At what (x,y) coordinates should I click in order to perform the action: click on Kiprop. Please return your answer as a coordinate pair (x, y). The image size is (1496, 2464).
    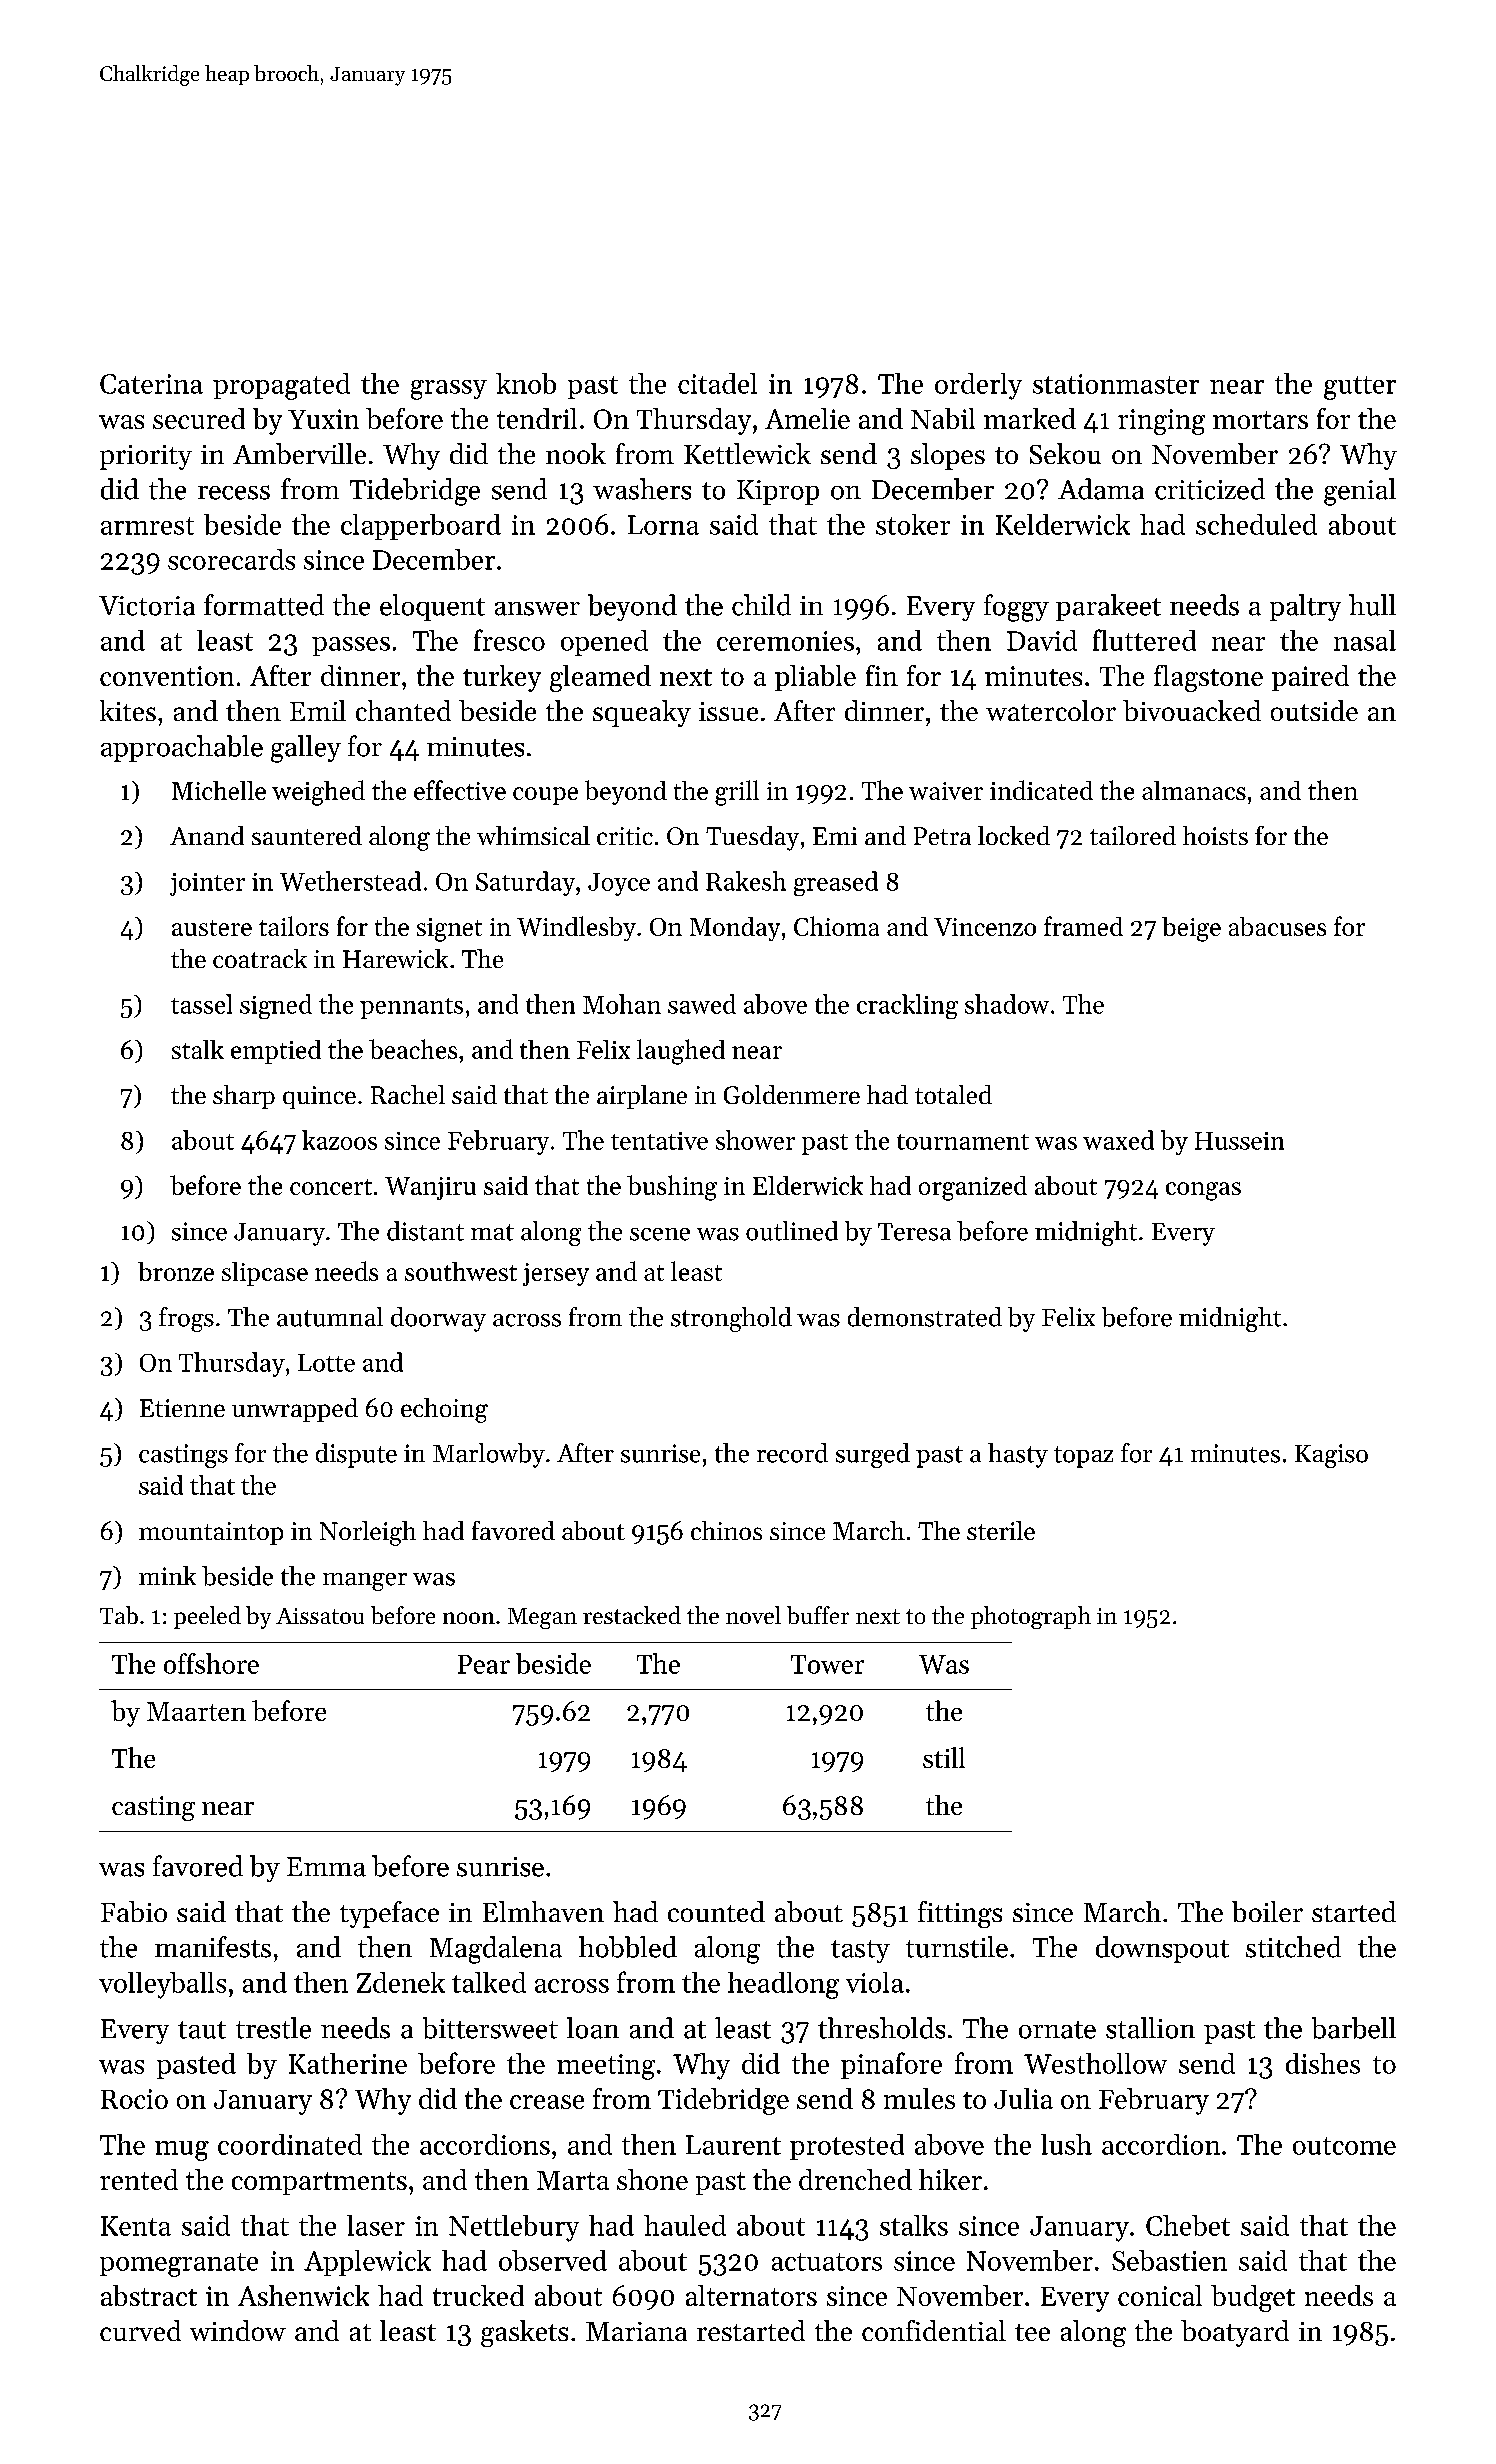
    Looking at the image, I should click on (778, 492).
